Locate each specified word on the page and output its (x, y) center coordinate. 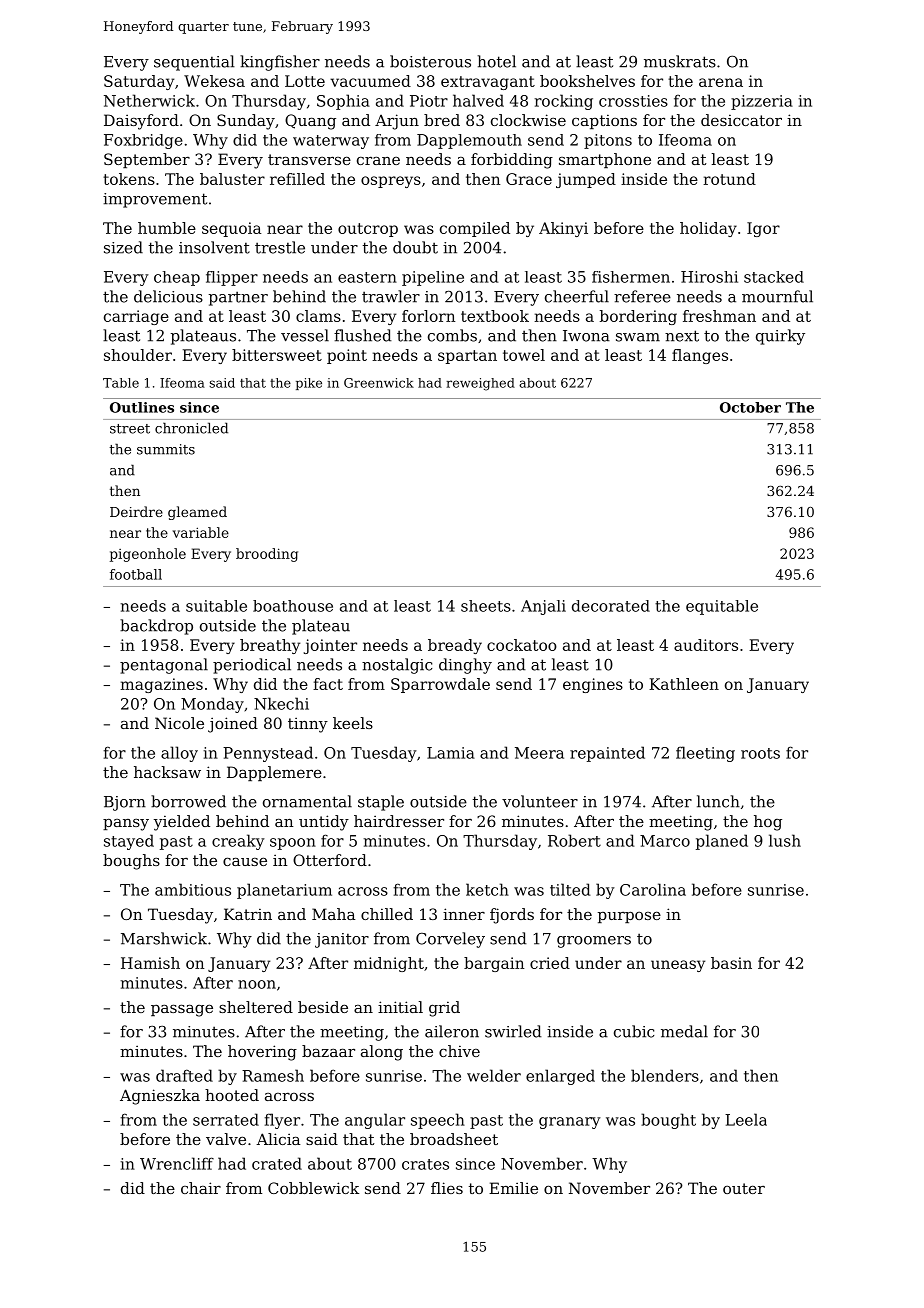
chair (201, 1188)
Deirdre (136, 511)
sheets (486, 606)
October (750, 407)
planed (722, 842)
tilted (570, 889)
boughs (131, 862)
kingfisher (280, 63)
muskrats (680, 61)
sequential (194, 63)
